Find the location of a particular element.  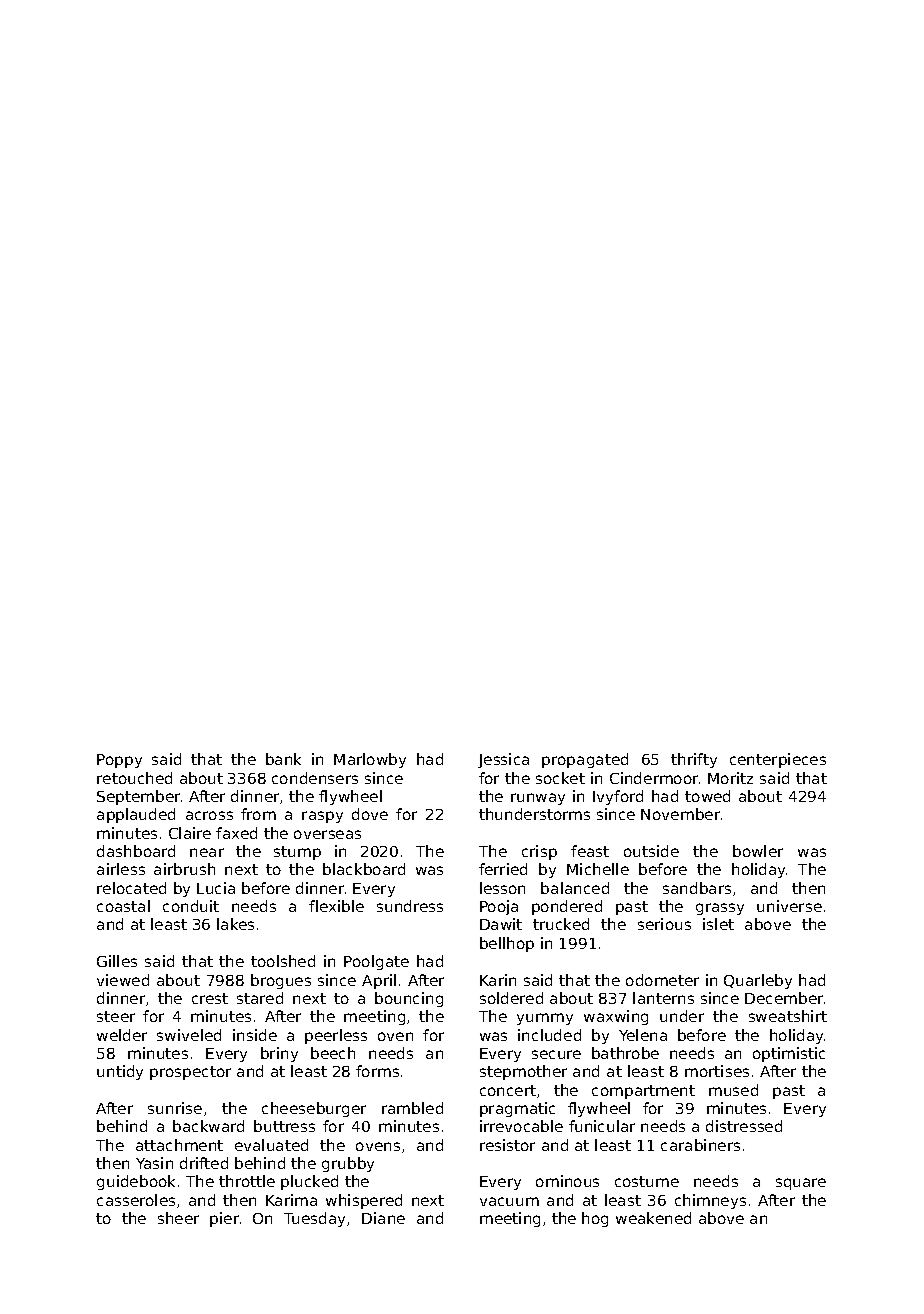

sheer is located at coordinates (178, 1218).
